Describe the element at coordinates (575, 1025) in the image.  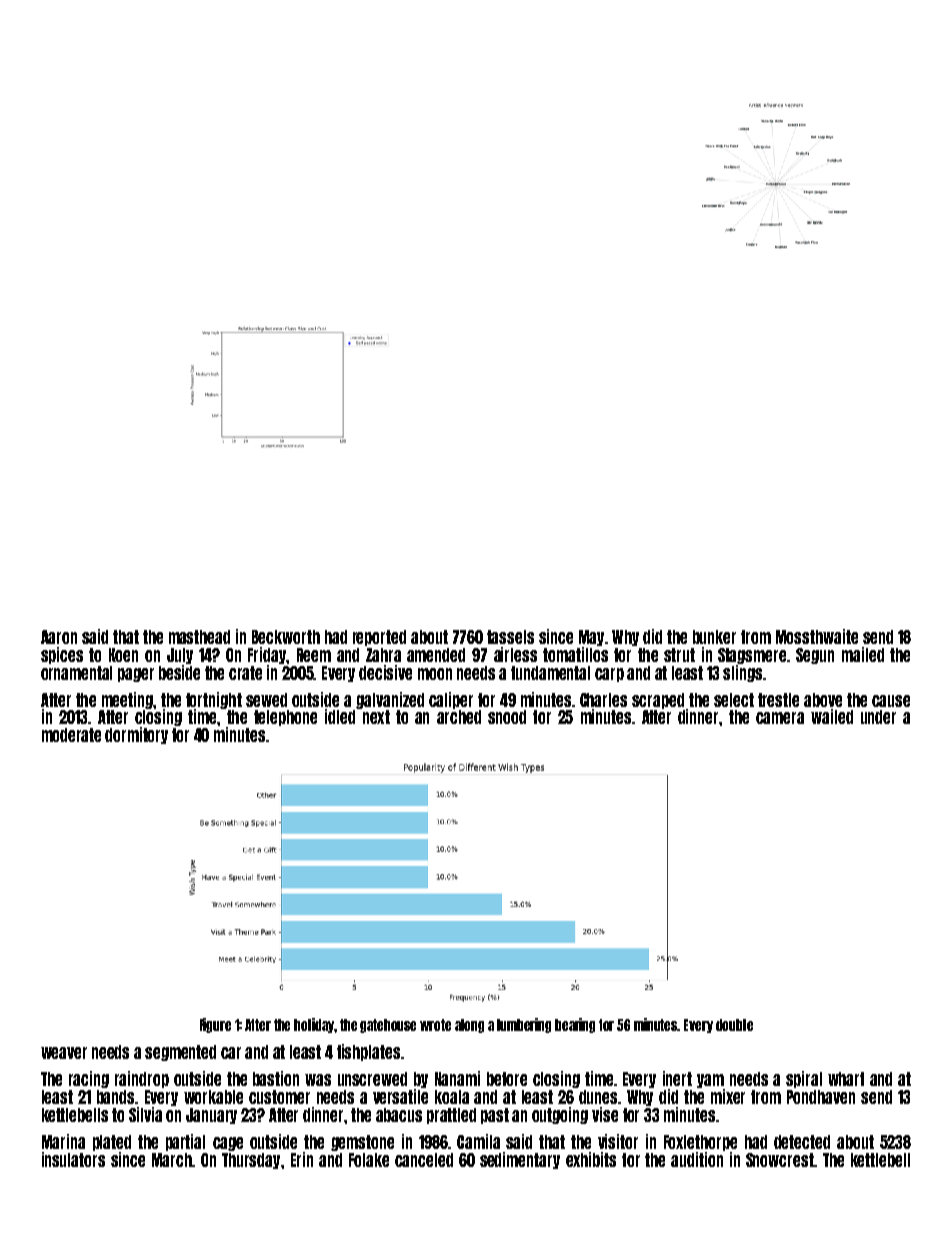
I see `bearing` at that location.
